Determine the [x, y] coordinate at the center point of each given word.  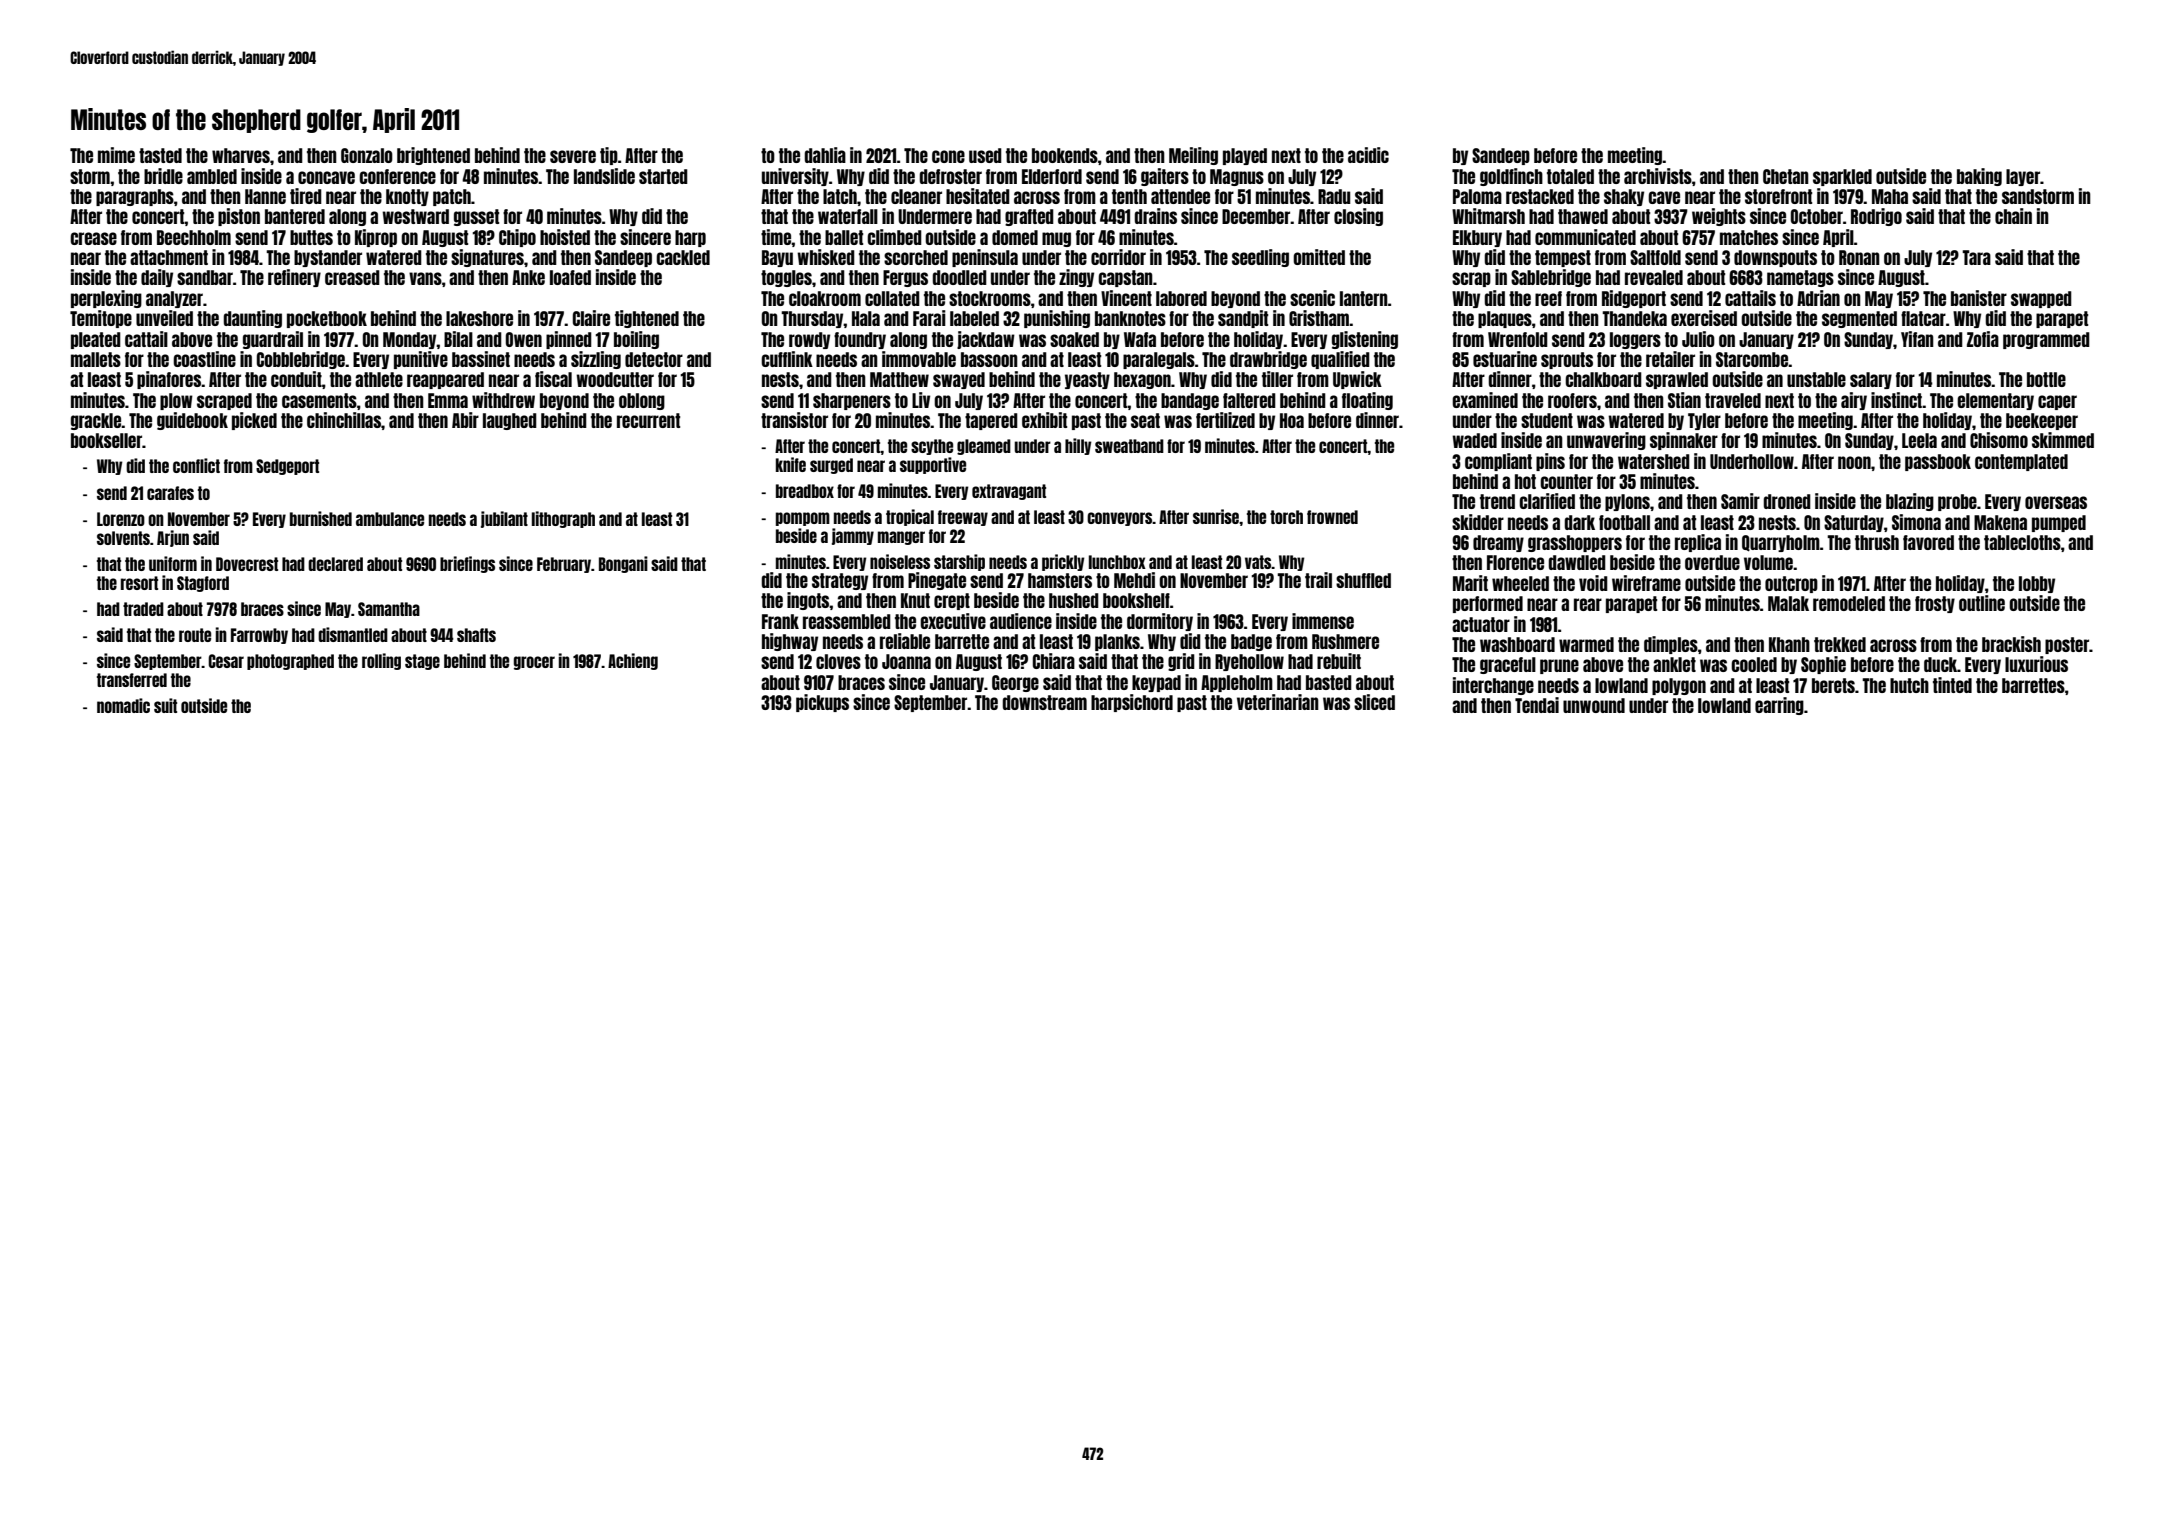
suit [165, 705]
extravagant [1009, 492]
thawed [1583, 216]
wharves [241, 155]
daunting [252, 319]
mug [1056, 239]
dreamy [1498, 543]
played [1245, 156]
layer [2023, 177]
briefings [467, 564]
